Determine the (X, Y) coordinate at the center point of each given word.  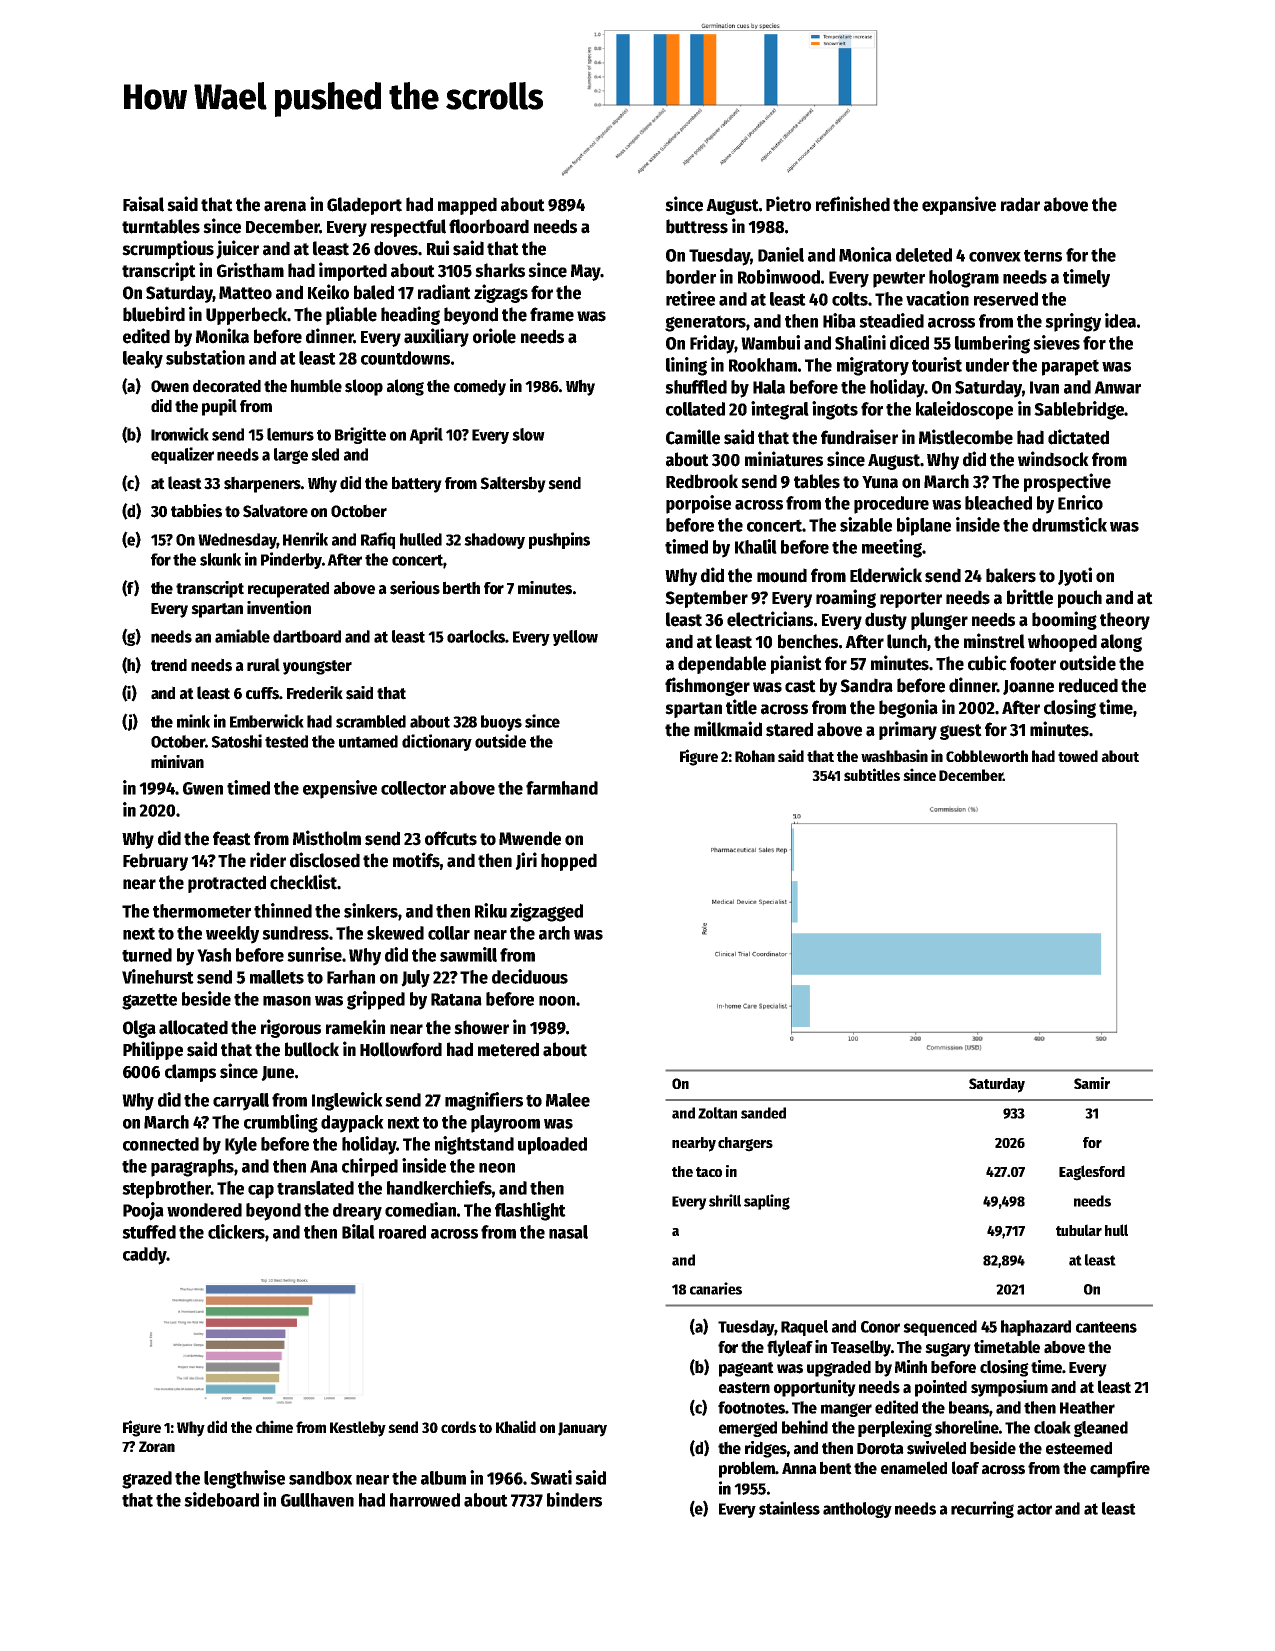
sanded (763, 1113)
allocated (193, 1027)
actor (1034, 1509)
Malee (568, 1100)
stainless (789, 1508)
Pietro (788, 204)
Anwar (1117, 387)
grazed (147, 1480)
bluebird (154, 314)
